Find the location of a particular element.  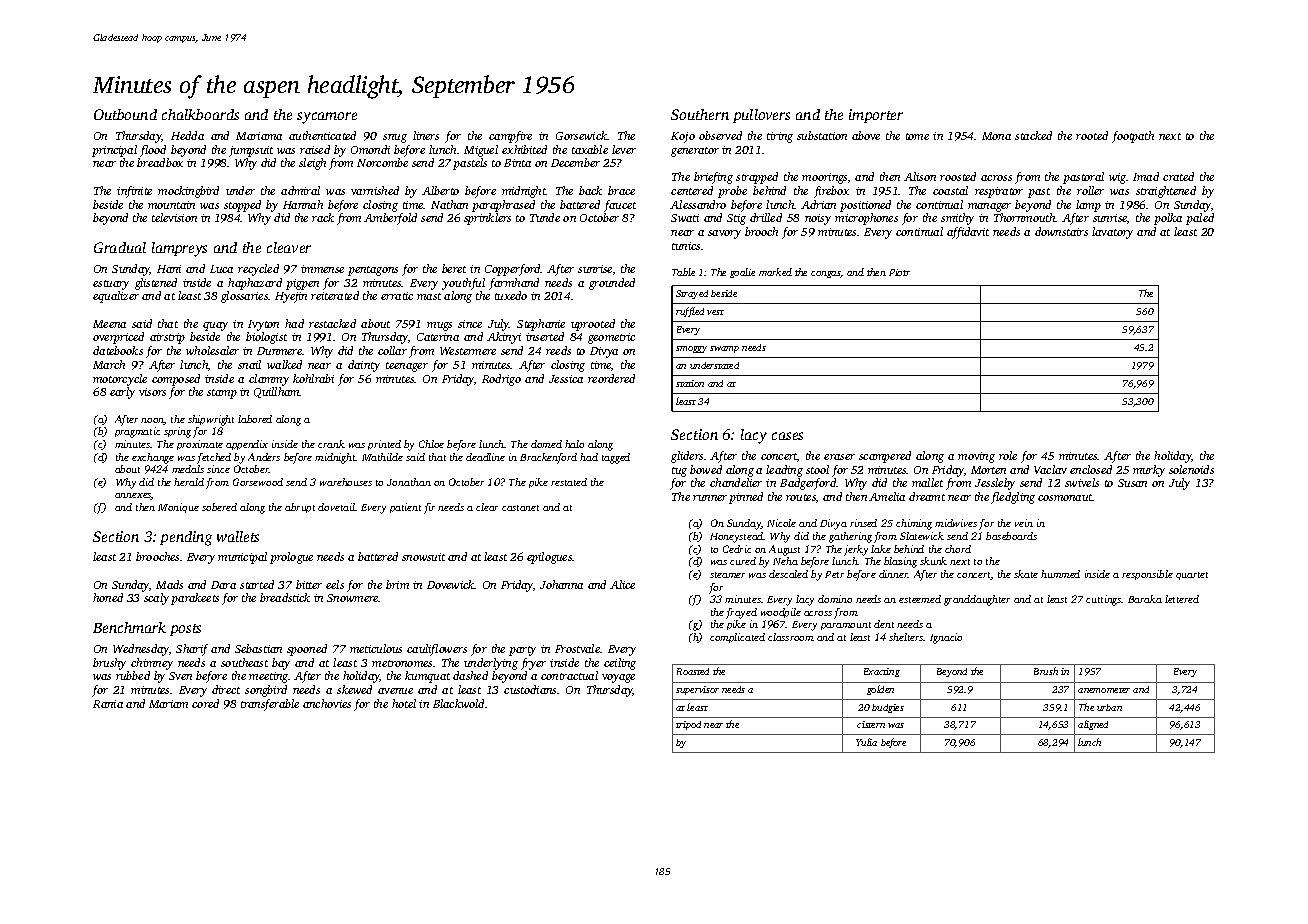

quay is located at coordinates (215, 326).
